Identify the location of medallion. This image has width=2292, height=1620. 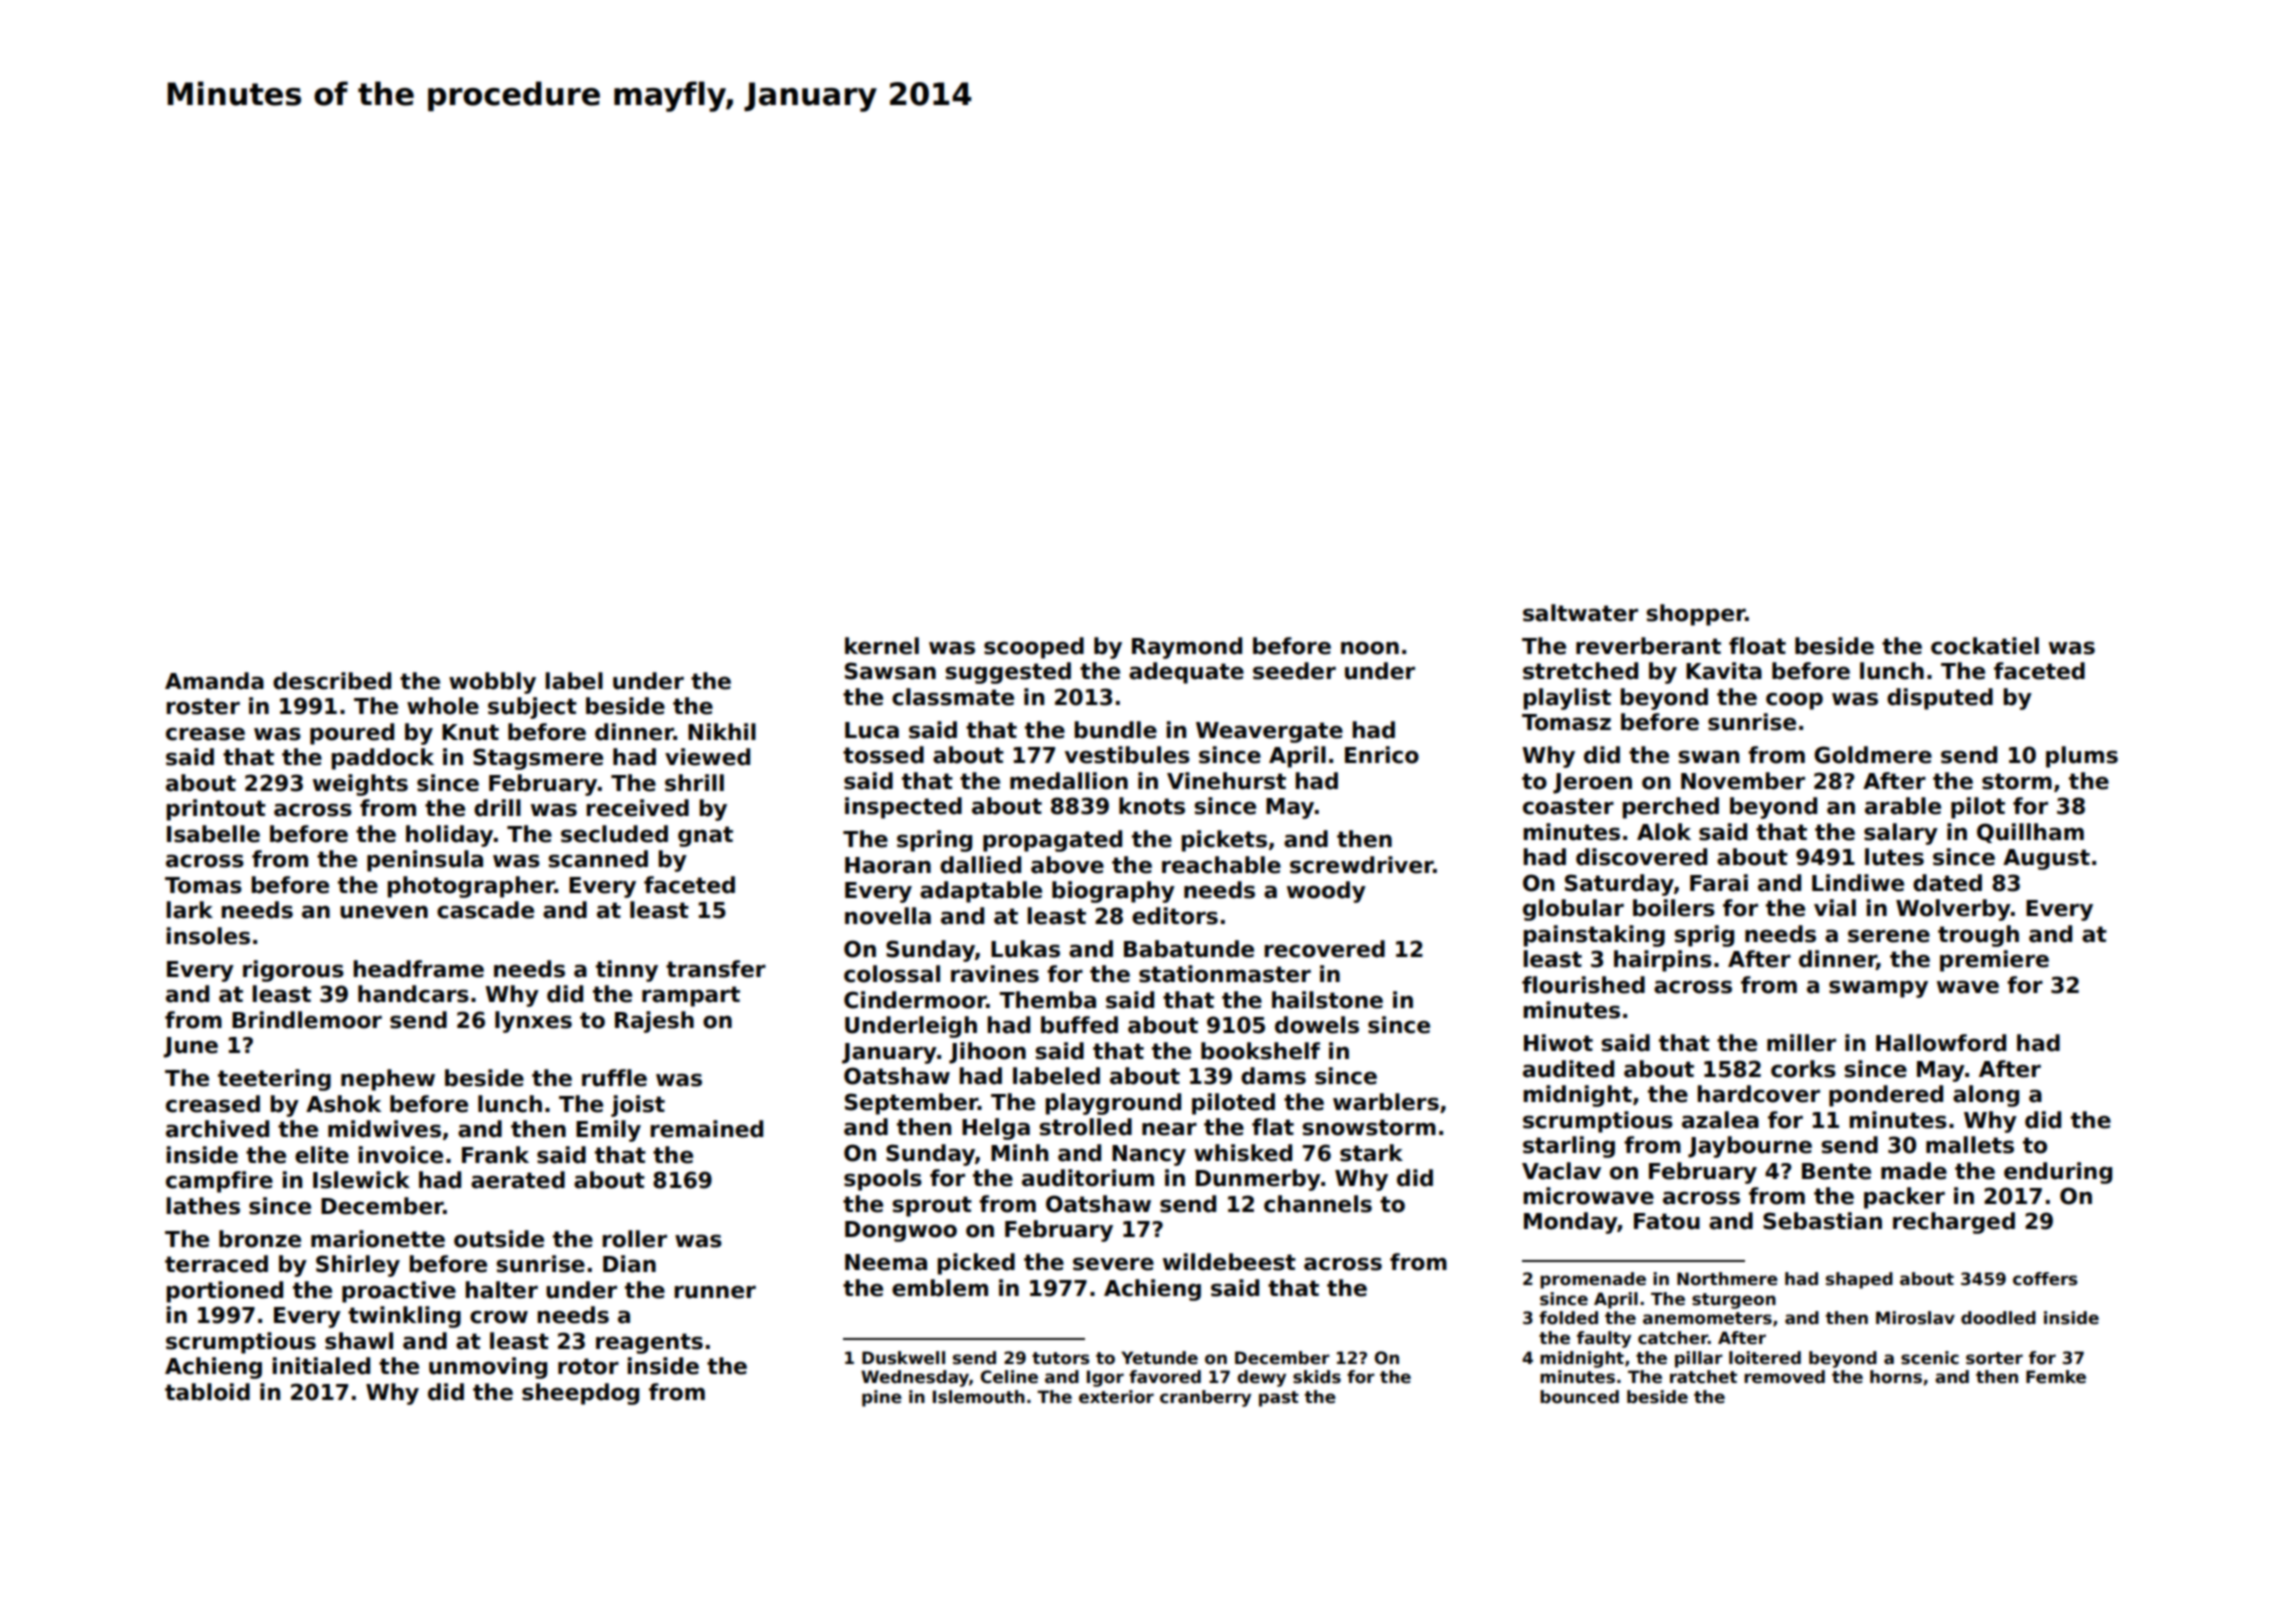
(1069, 781).
